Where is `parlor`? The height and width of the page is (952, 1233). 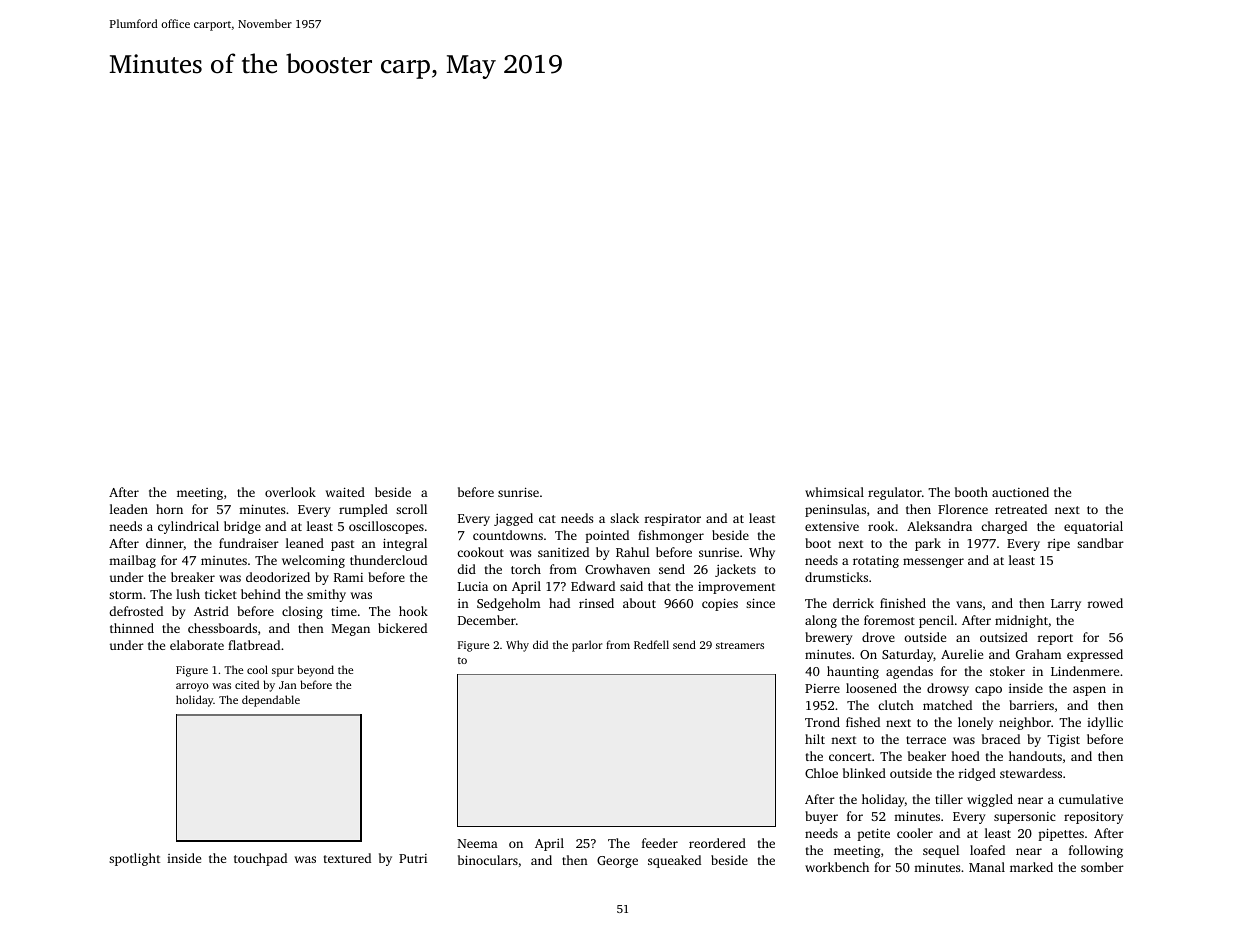
parlor is located at coordinates (587, 646).
